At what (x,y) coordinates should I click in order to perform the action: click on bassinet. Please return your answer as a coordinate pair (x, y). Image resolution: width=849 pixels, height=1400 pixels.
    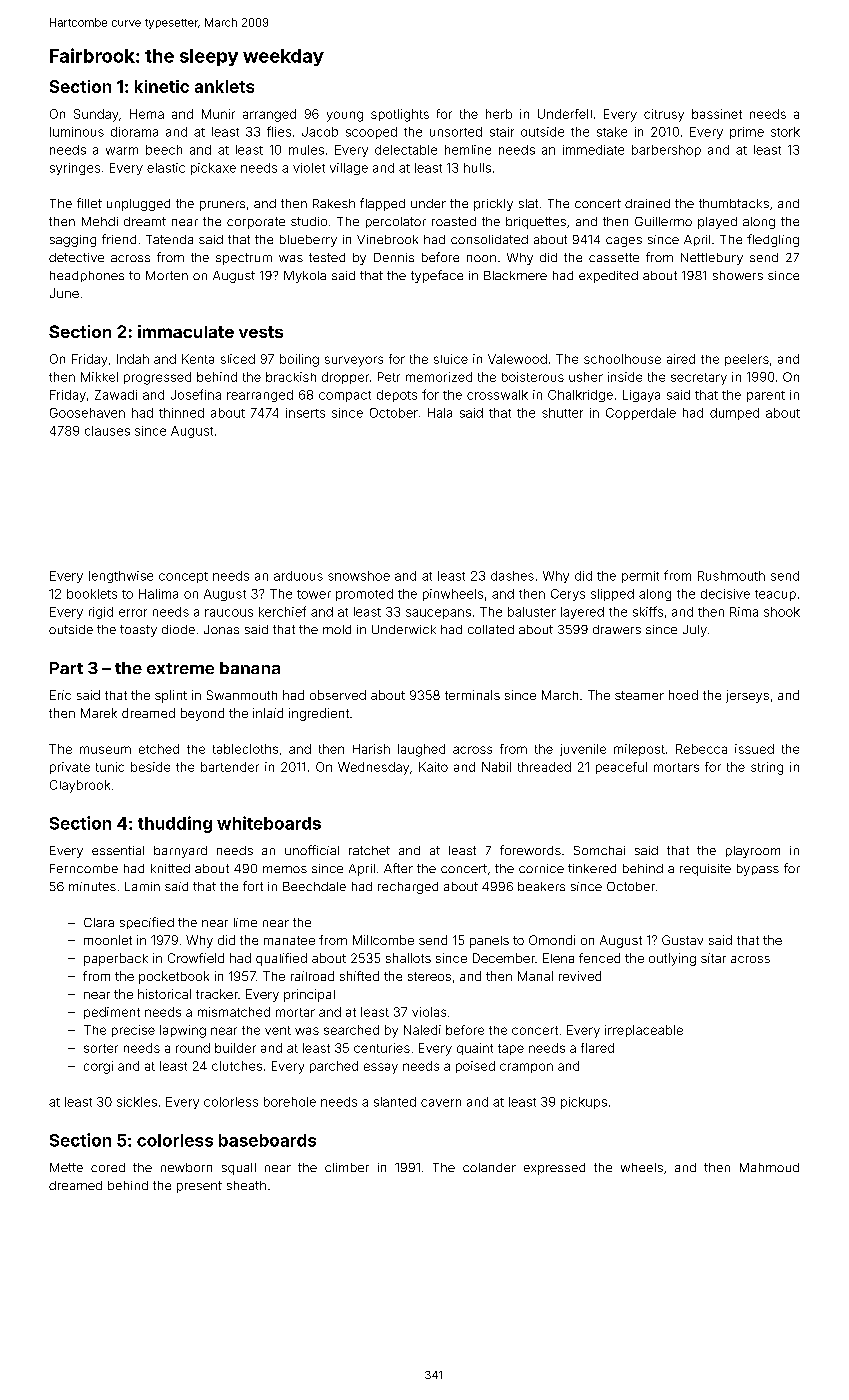
    Looking at the image, I should click on (717, 114).
